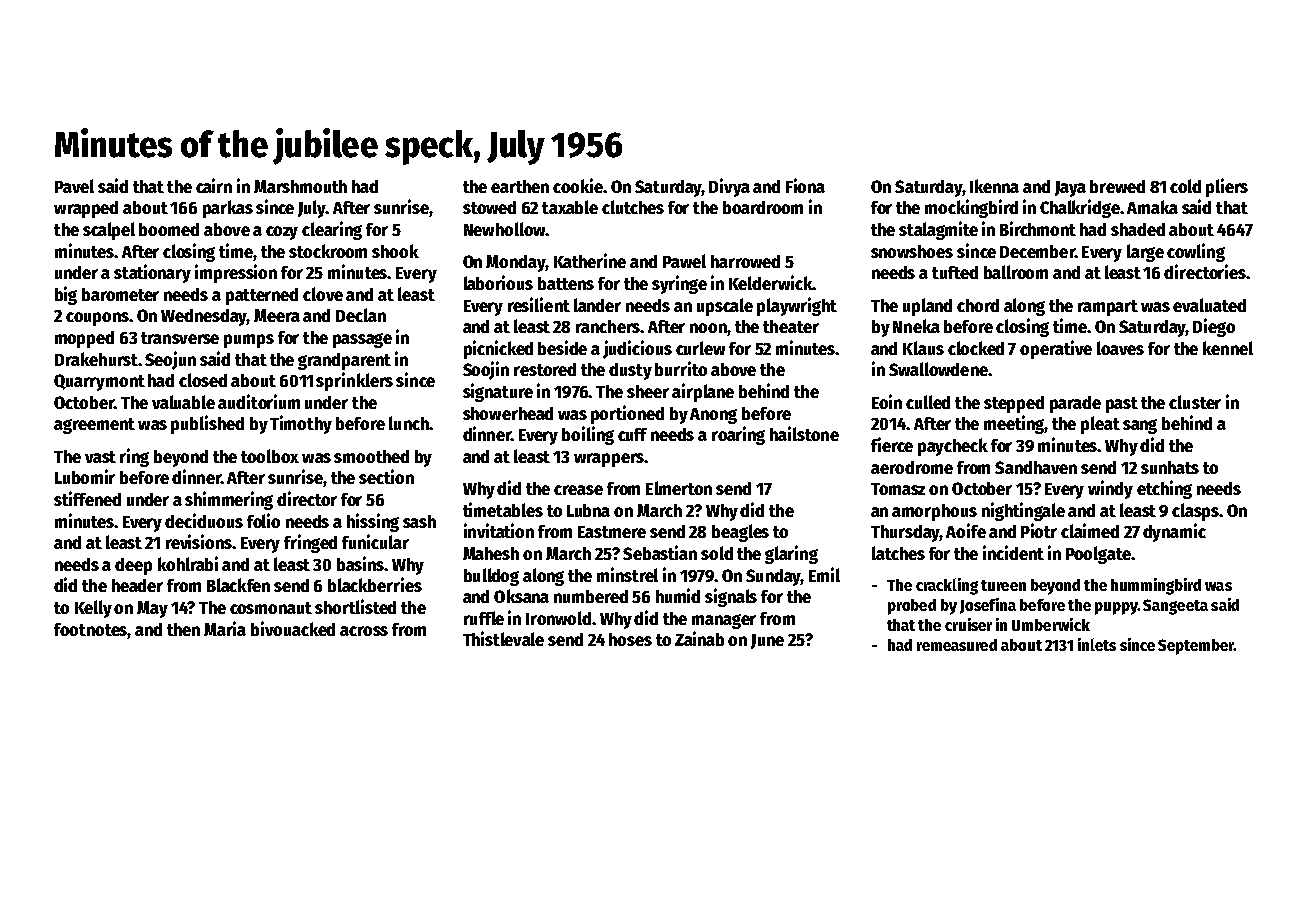  Describe the element at coordinates (1075, 404) in the screenshot. I see `parade` at that location.
